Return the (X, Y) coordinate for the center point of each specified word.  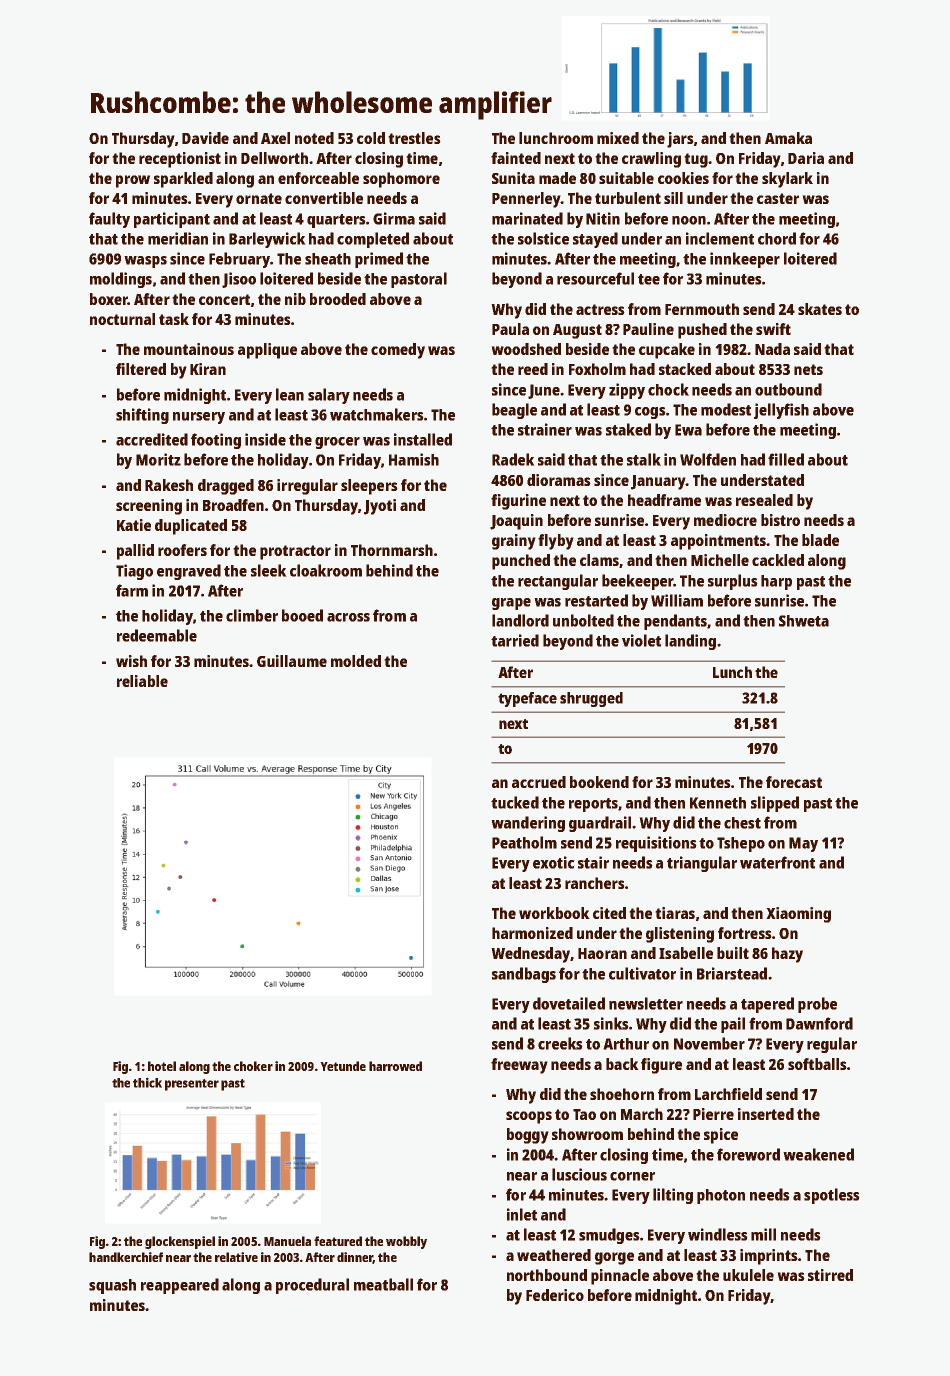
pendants (675, 622)
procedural (312, 1286)
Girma (394, 218)
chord (777, 238)
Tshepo (741, 844)
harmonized (532, 933)
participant (172, 220)
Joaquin (516, 522)
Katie (134, 525)
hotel (162, 1066)
